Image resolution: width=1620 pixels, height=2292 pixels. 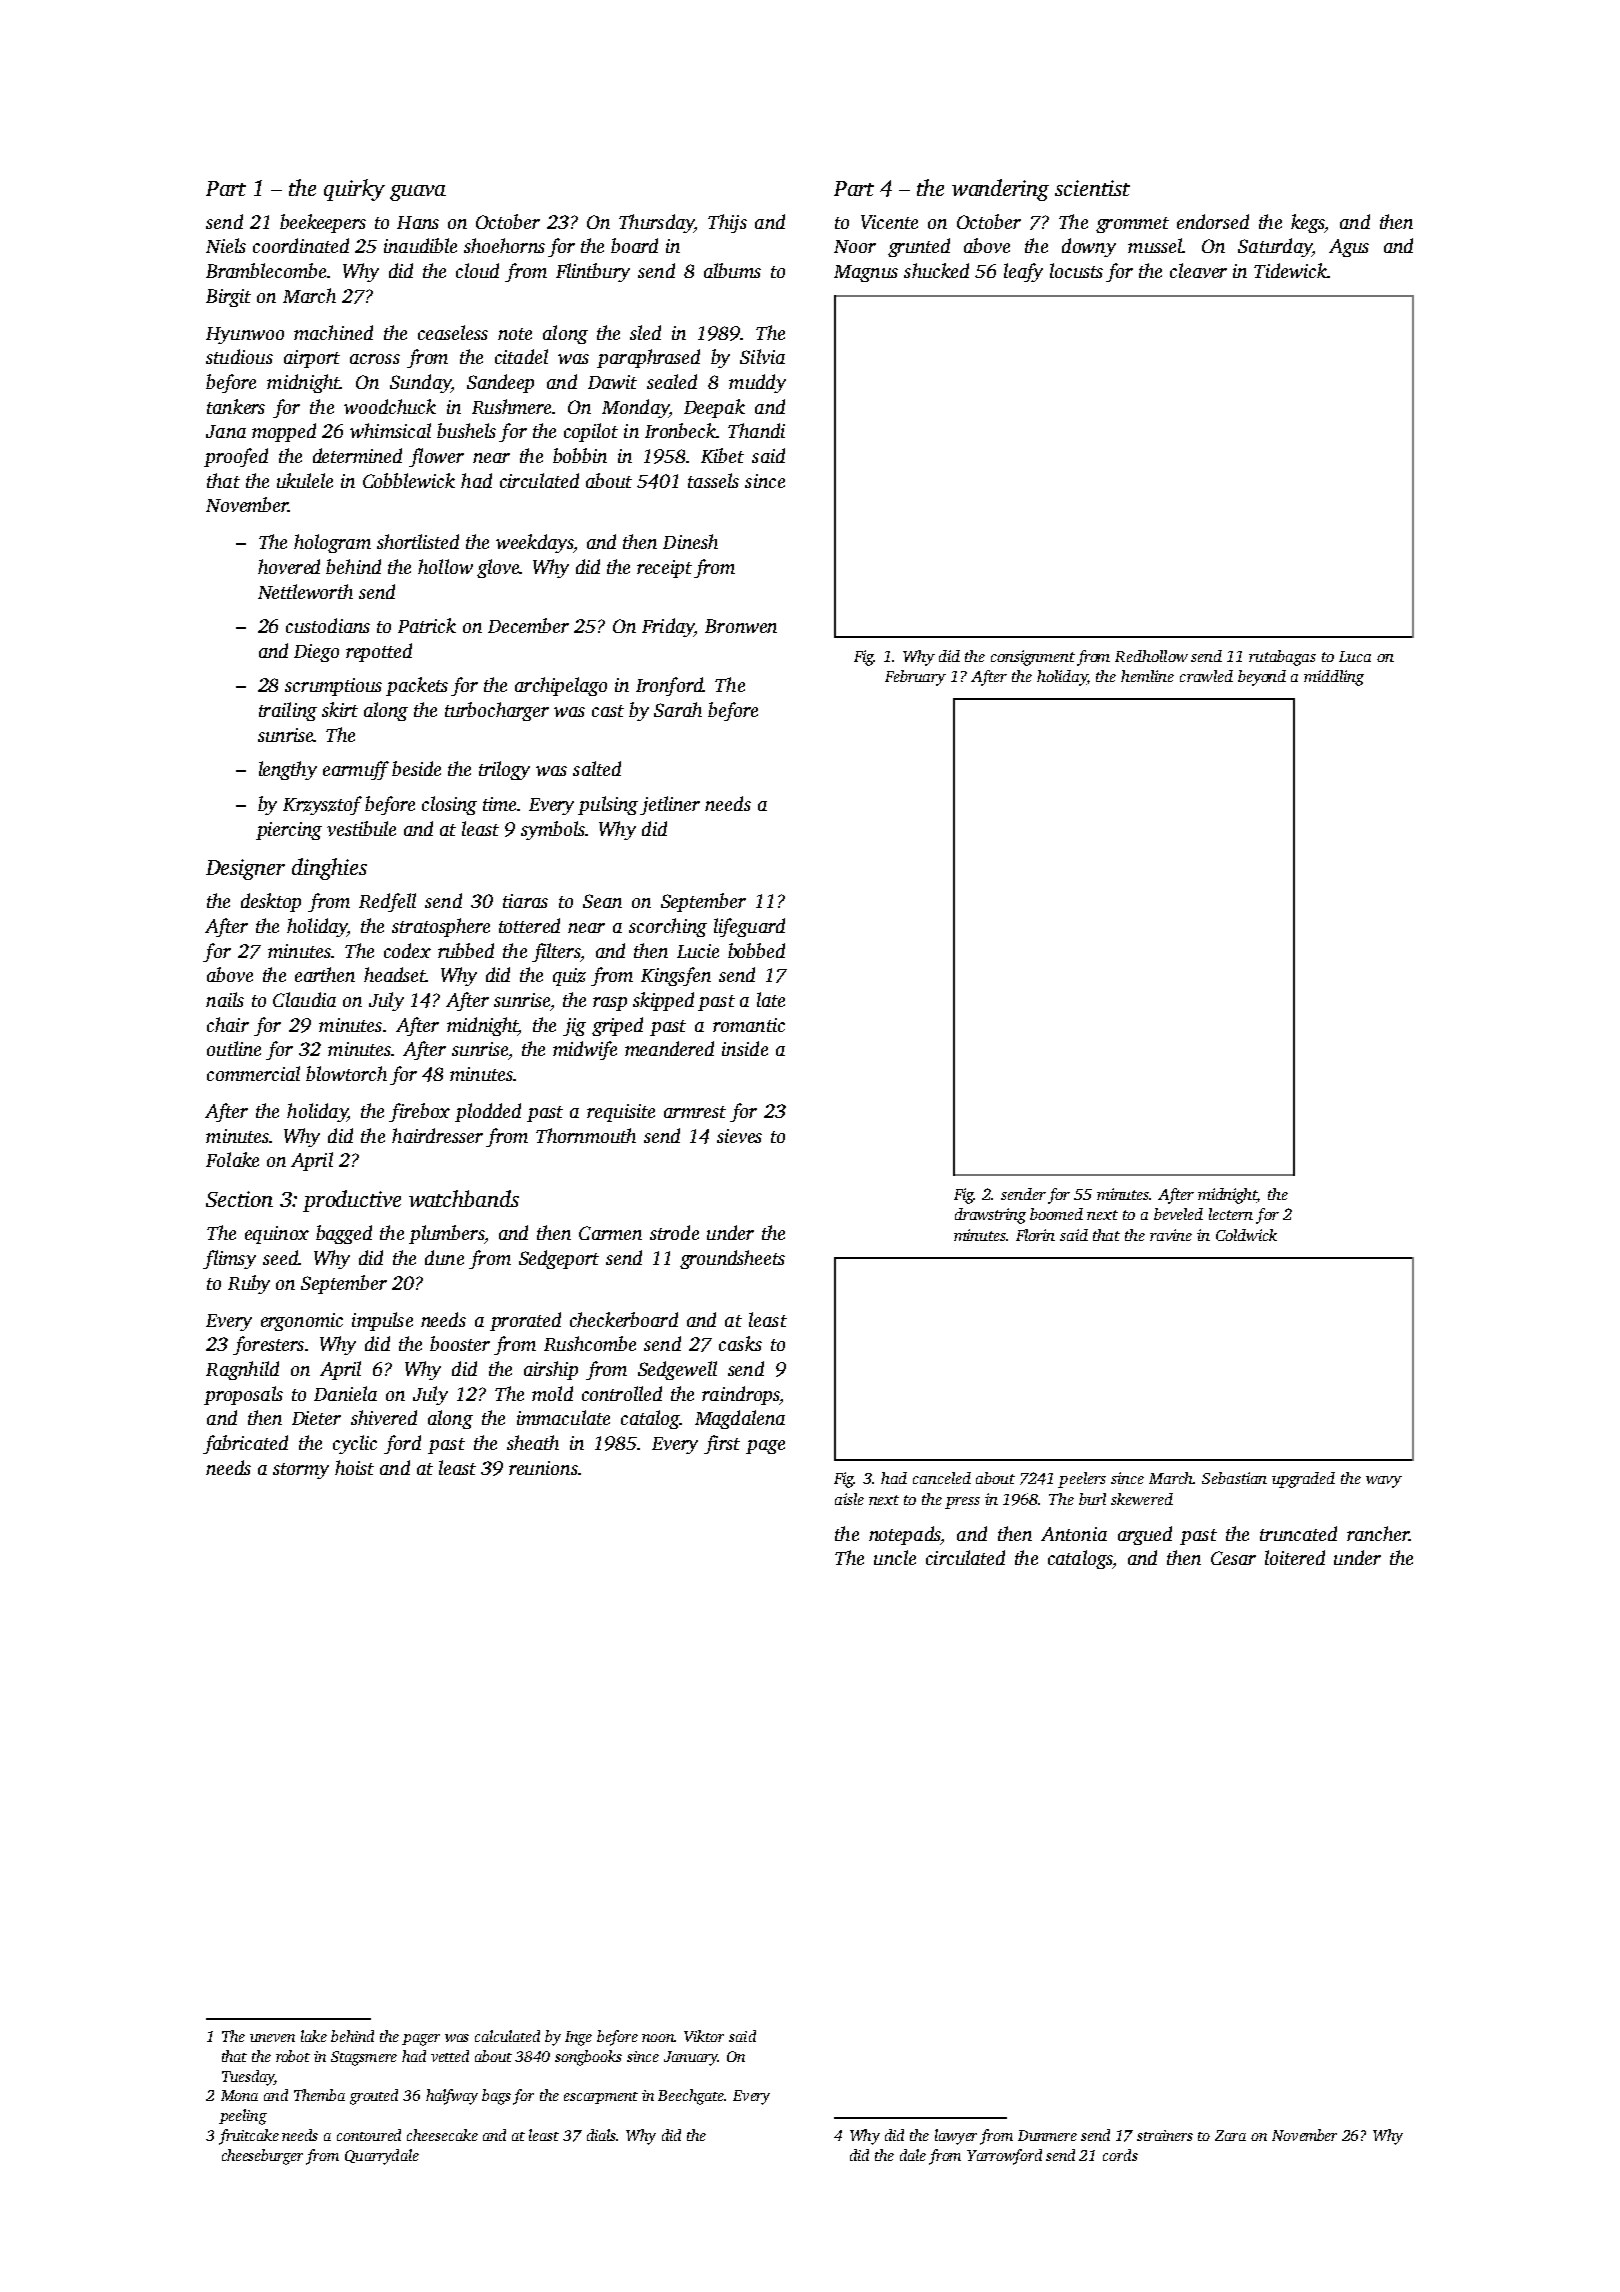 What do you see at coordinates (610, 1233) in the screenshot?
I see `Carmen` at bounding box center [610, 1233].
